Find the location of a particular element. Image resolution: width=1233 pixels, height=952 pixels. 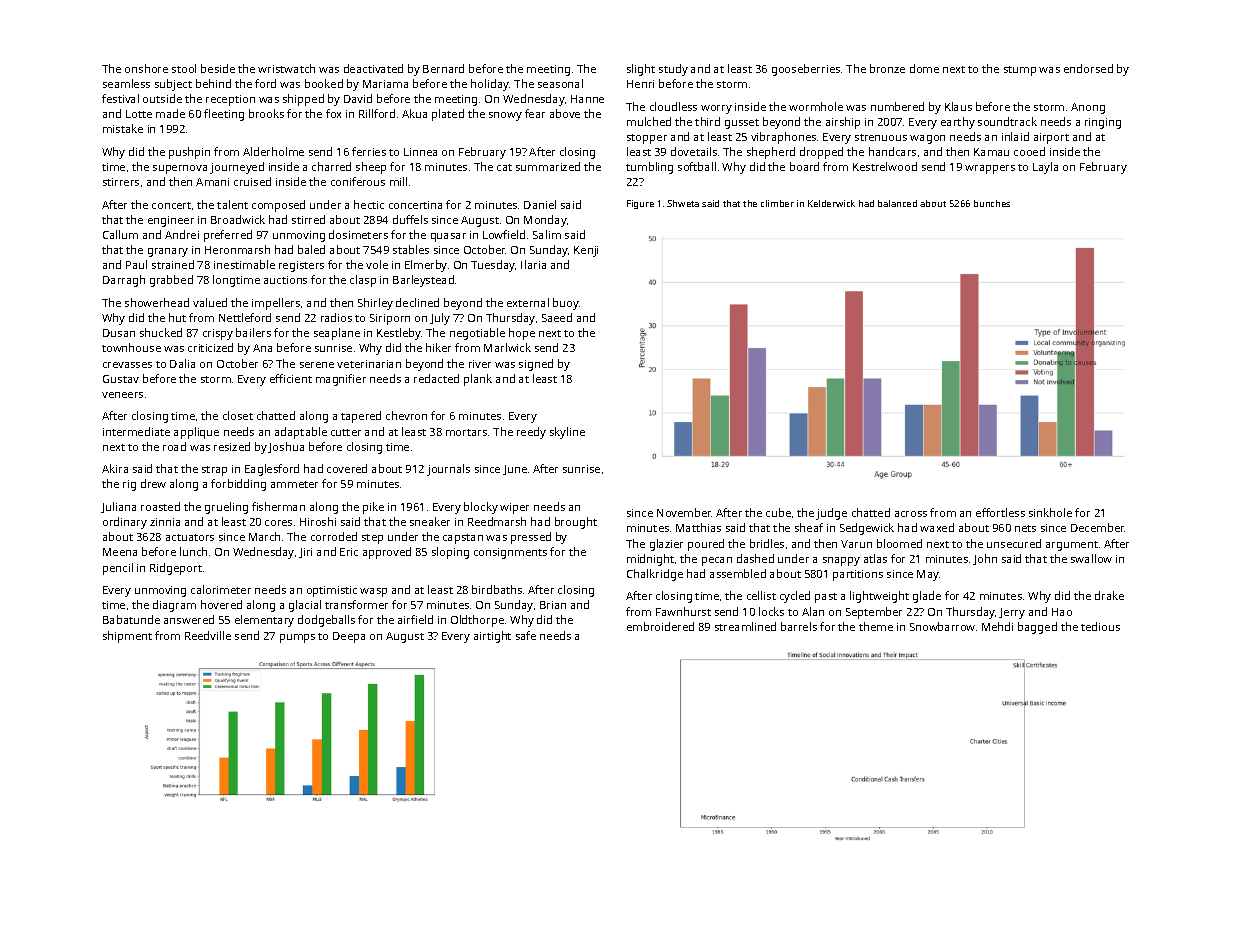

Layla is located at coordinates (1045, 168).
